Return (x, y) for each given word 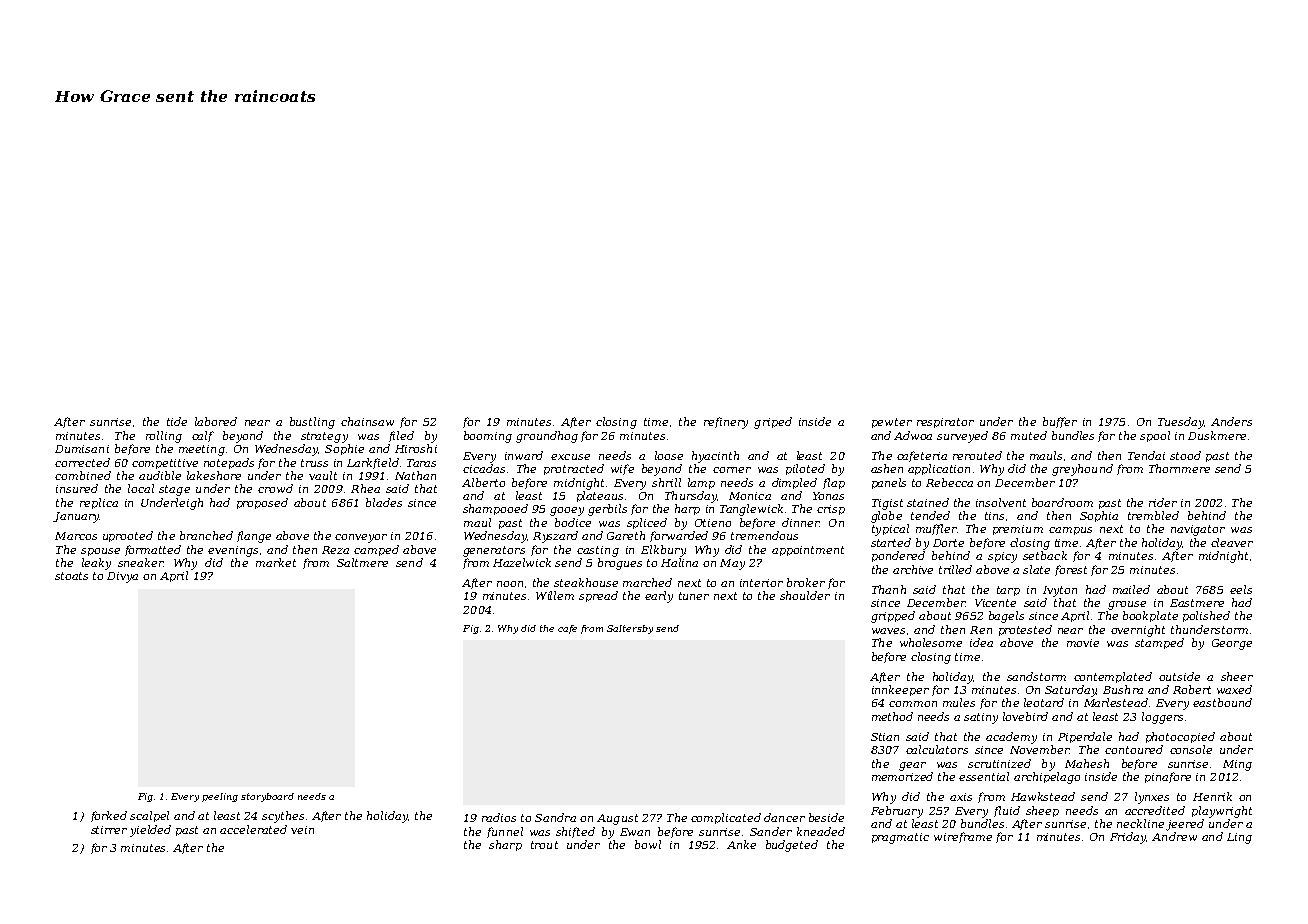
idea (981, 642)
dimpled (794, 483)
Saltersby (630, 629)
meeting (202, 450)
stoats (71, 576)
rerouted (977, 455)
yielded (150, 831)
